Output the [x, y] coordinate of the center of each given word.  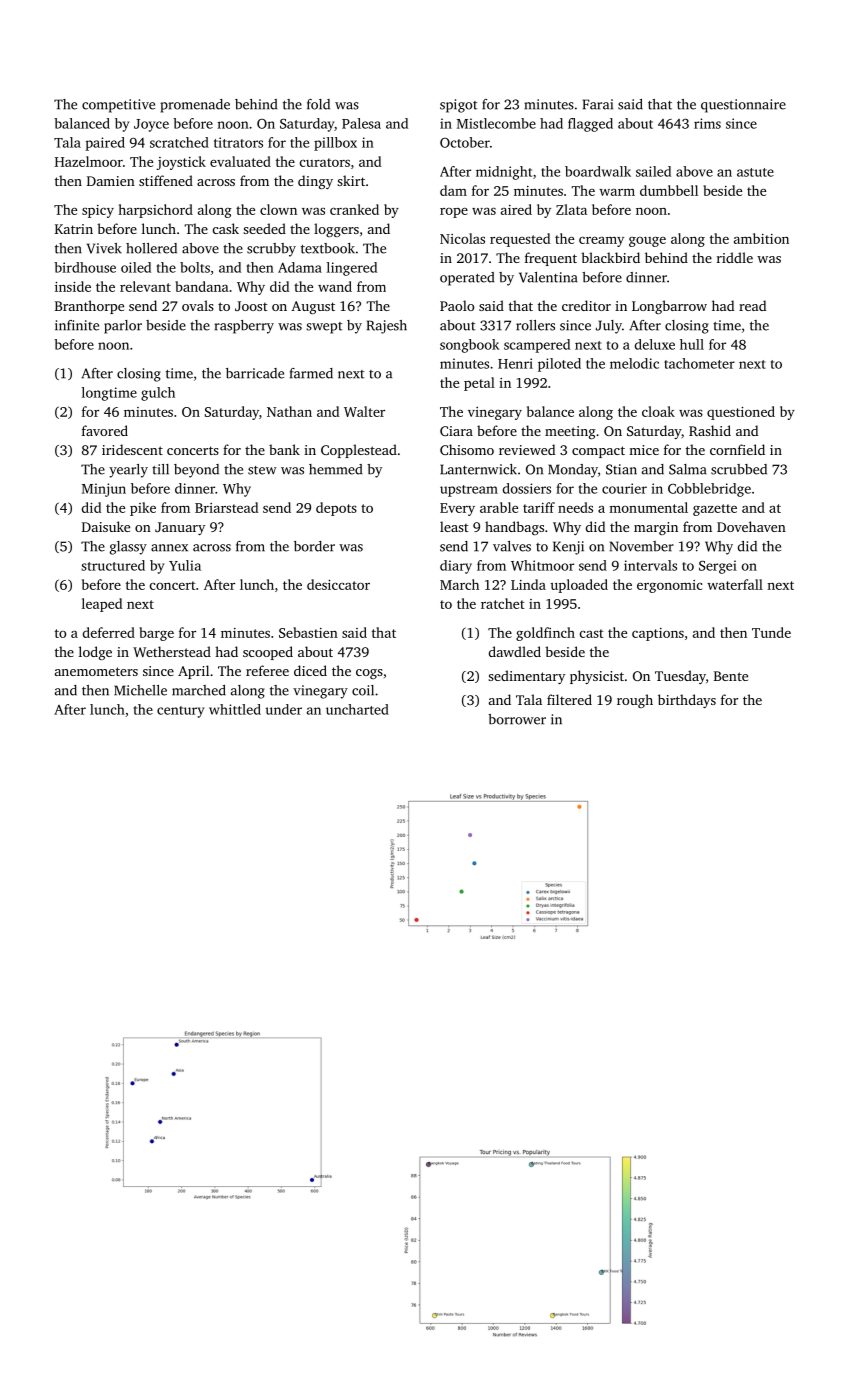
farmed [311, 373]
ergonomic [669, 586]
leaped [102, 605]
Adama [300, 267]
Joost [251, 306]
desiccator [338, 584]
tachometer [699, 363]
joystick [181, 163]
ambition [761, 238]
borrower [517, 719]
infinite [77, 325]
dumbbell [669, 190]
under [284, 709]
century [180, 712]
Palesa [361, 123]
